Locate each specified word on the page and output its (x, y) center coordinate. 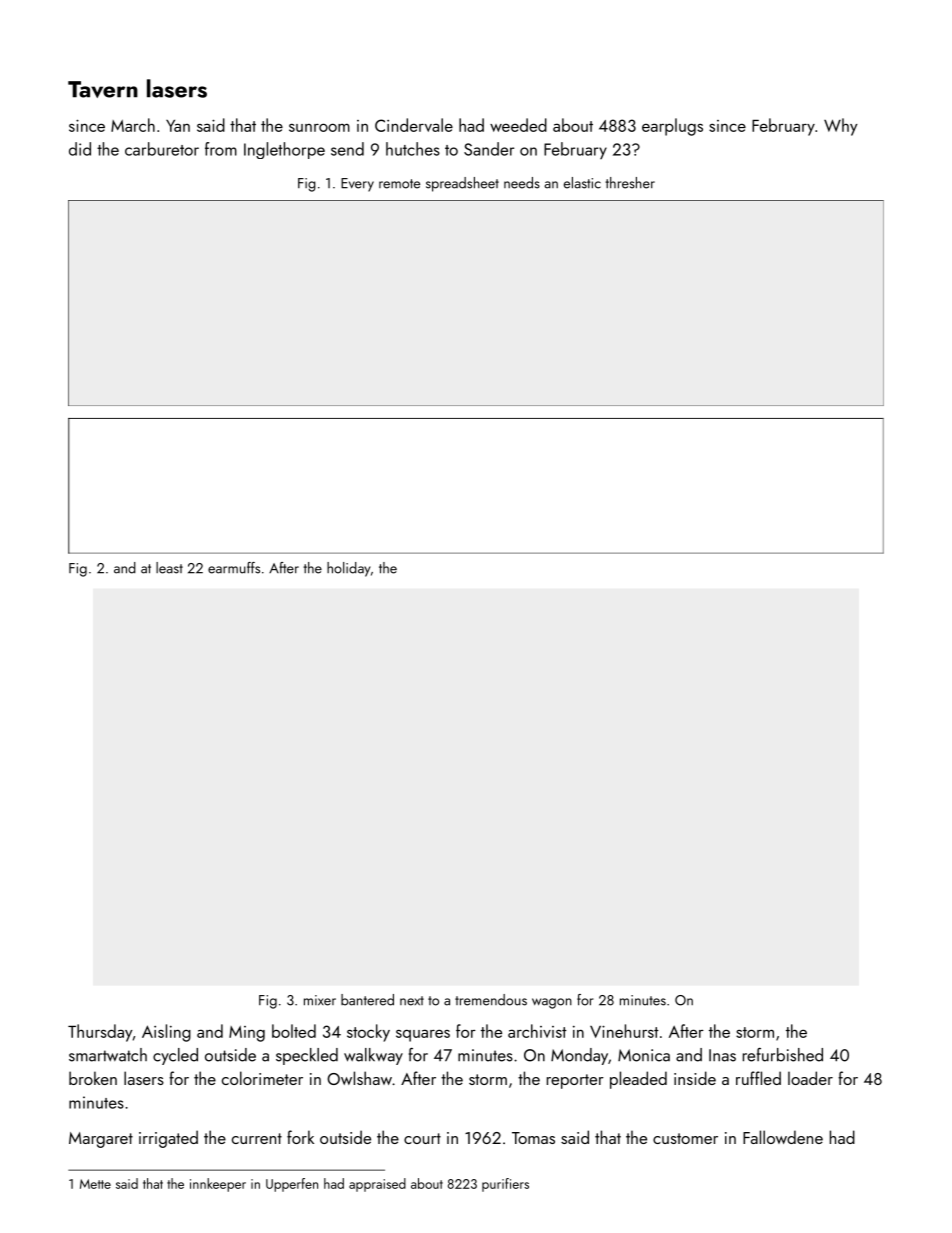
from (221, 149)
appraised (377, 1185)
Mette (95, 1184)
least (169, 568)
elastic (582, 183)
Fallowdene (783, 1137)
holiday (349, 569)
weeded (518, 125)
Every (357, 185)
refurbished (783, 1055)
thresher (630, 183)
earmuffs (234, 568)
